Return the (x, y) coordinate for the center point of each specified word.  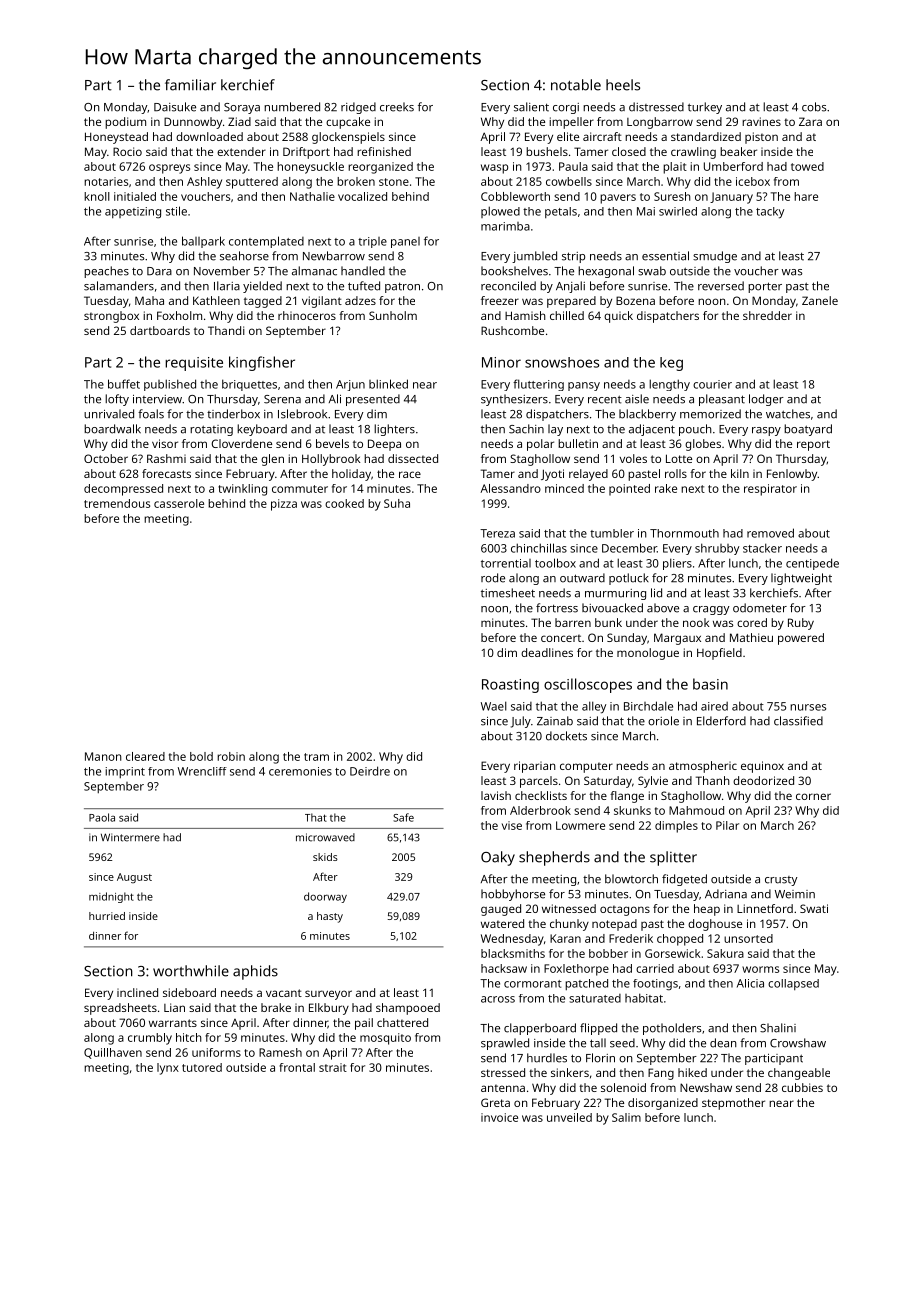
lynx (168, 1069)
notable (576, 85)
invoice (499, 1117)
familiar (190, 85)
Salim (626, 1117)
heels (623, 85)
